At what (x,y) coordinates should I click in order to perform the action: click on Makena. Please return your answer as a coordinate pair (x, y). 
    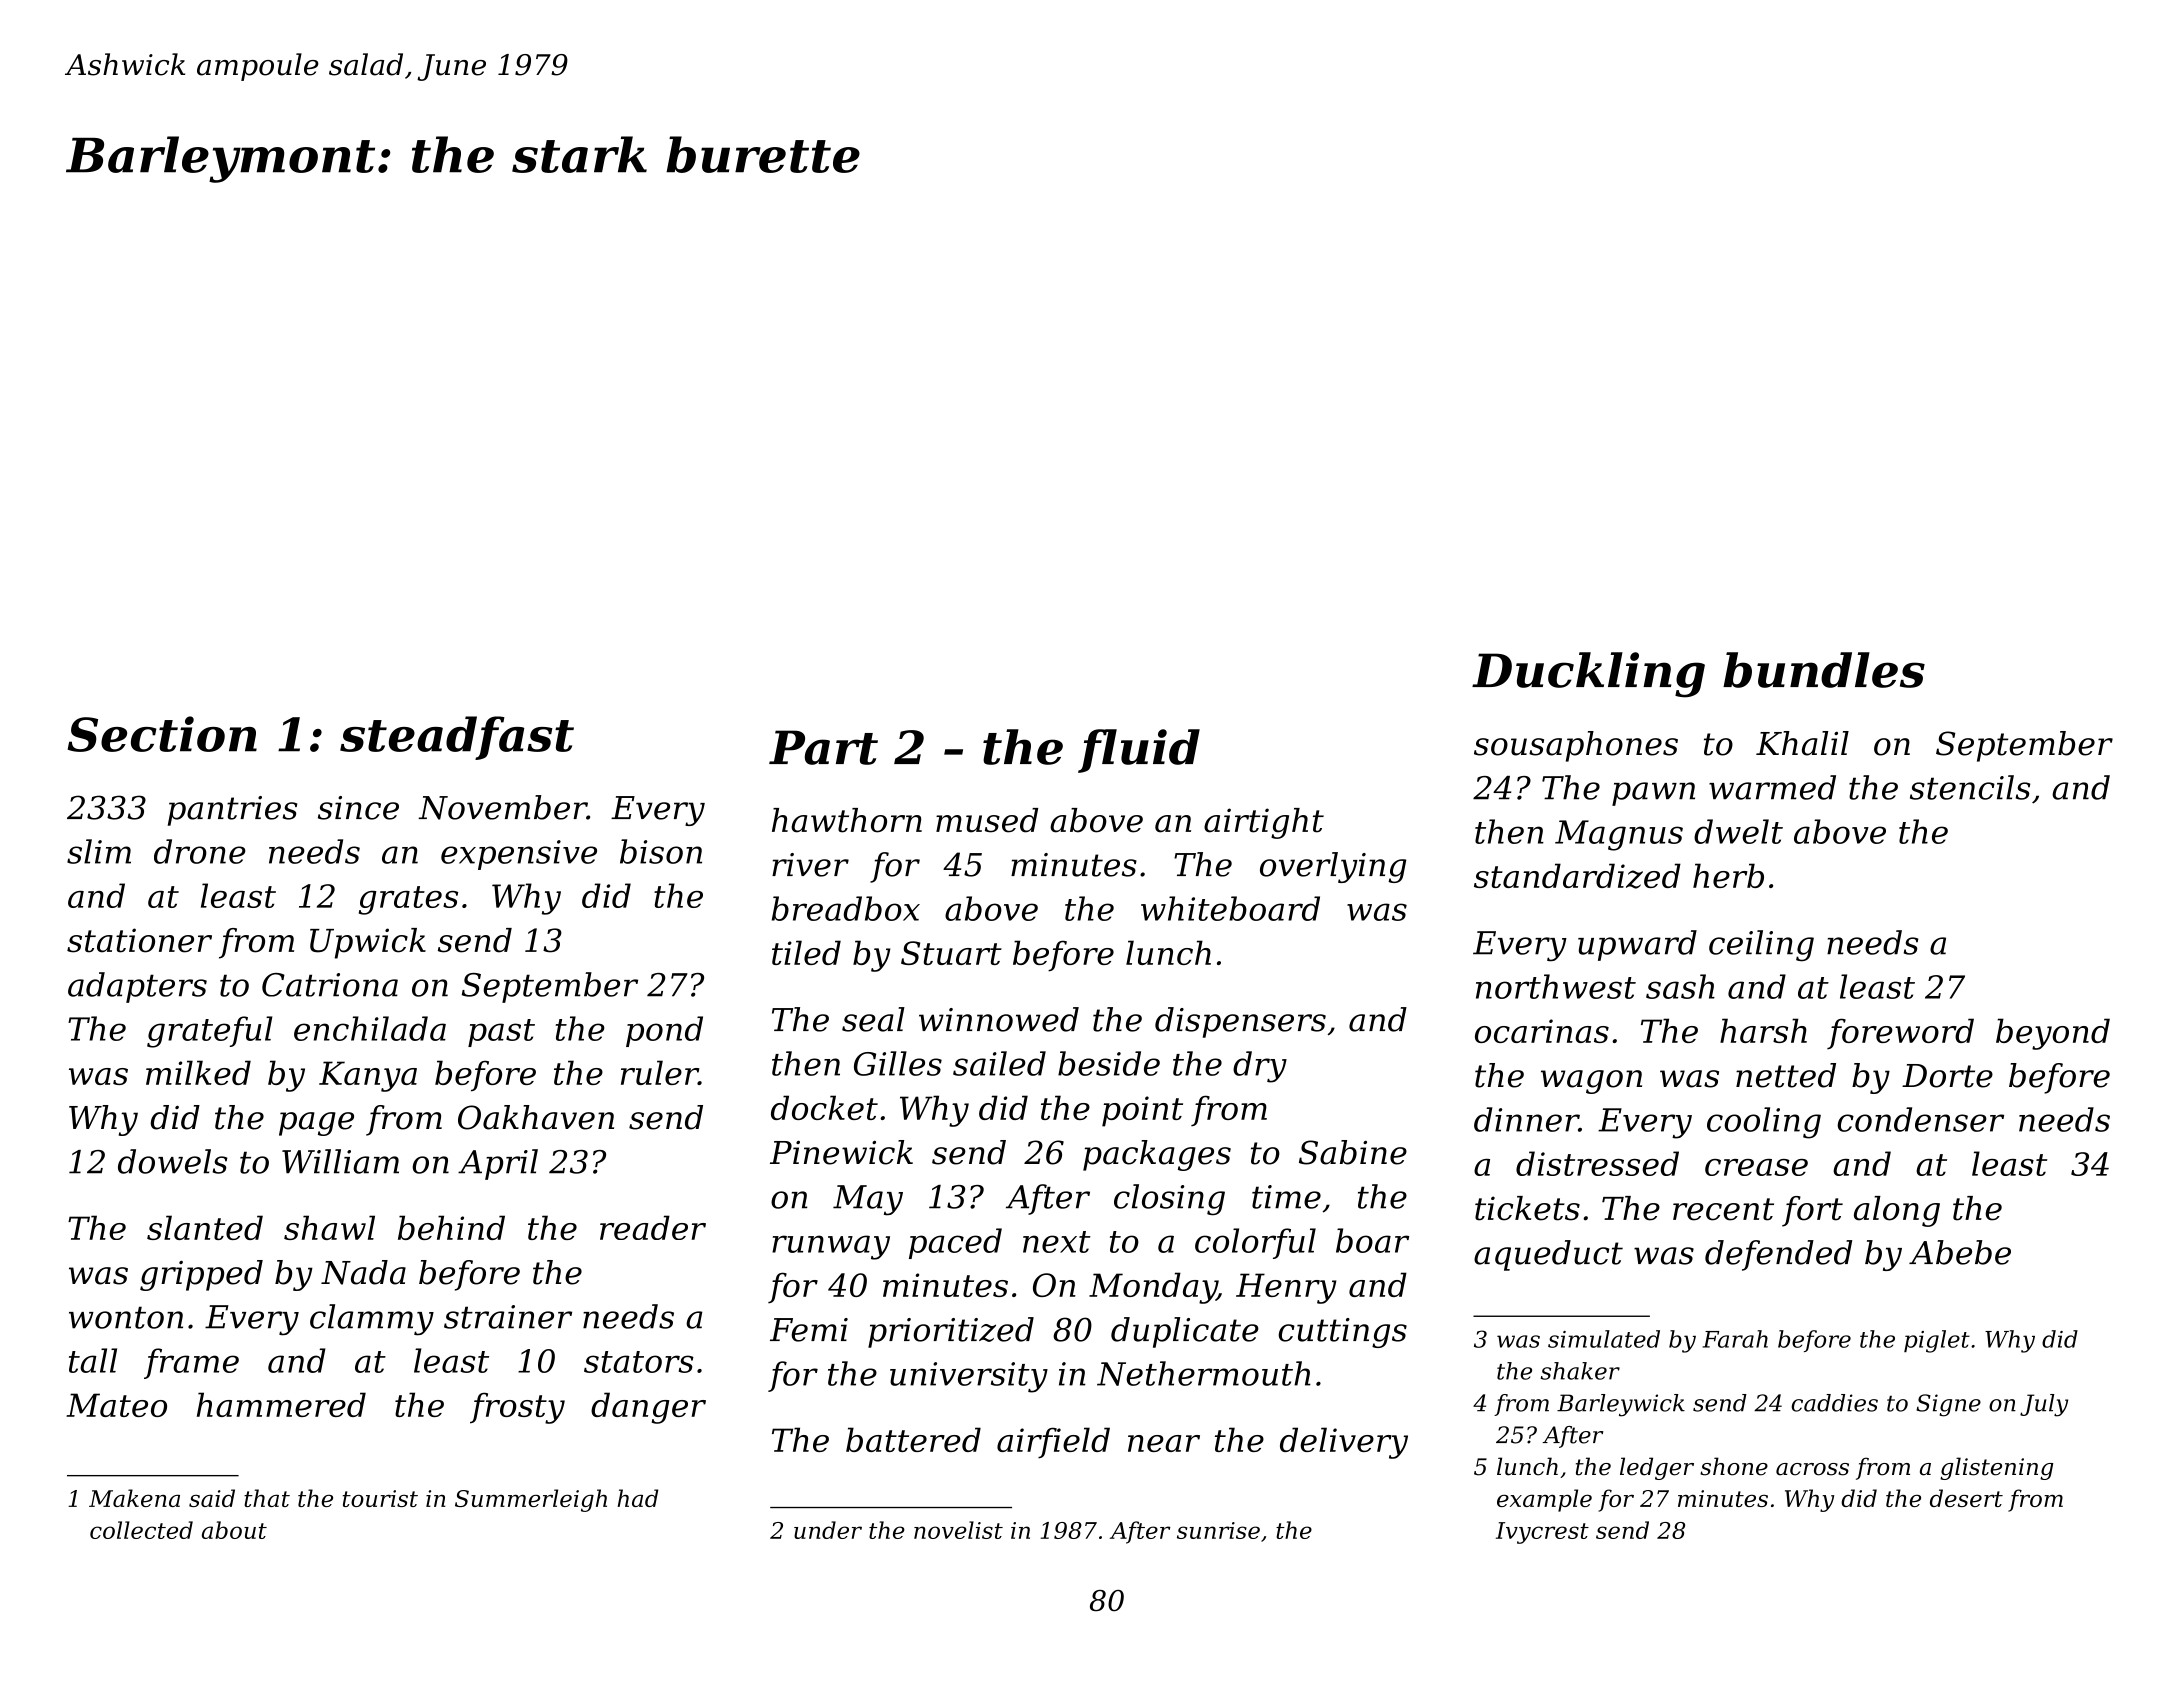
    Looking at the image, I should click on (134, 1498).
